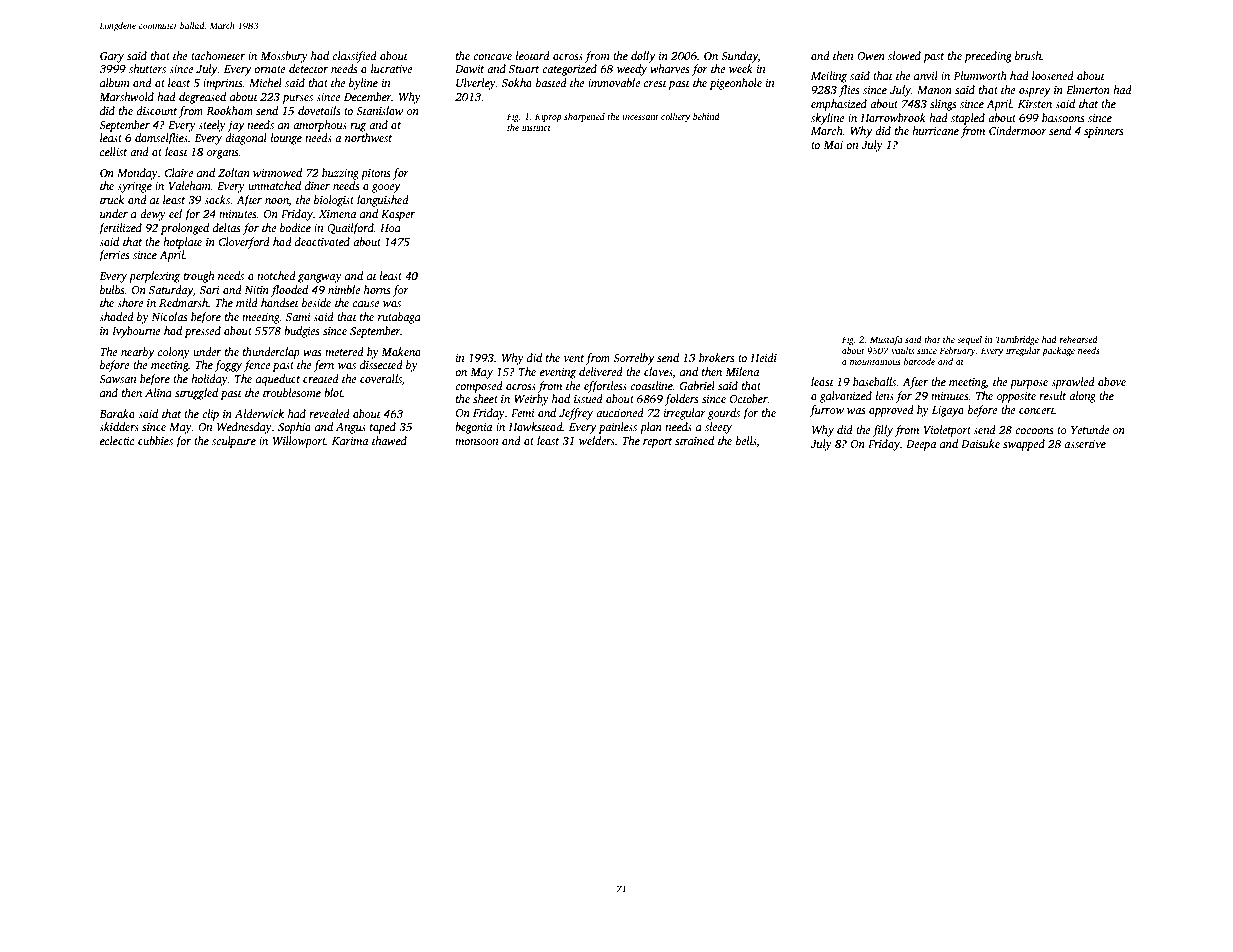  What do you see at coordinates (398, 215) in the document?
I see `Kasper` at bounding box center [398, 215].
